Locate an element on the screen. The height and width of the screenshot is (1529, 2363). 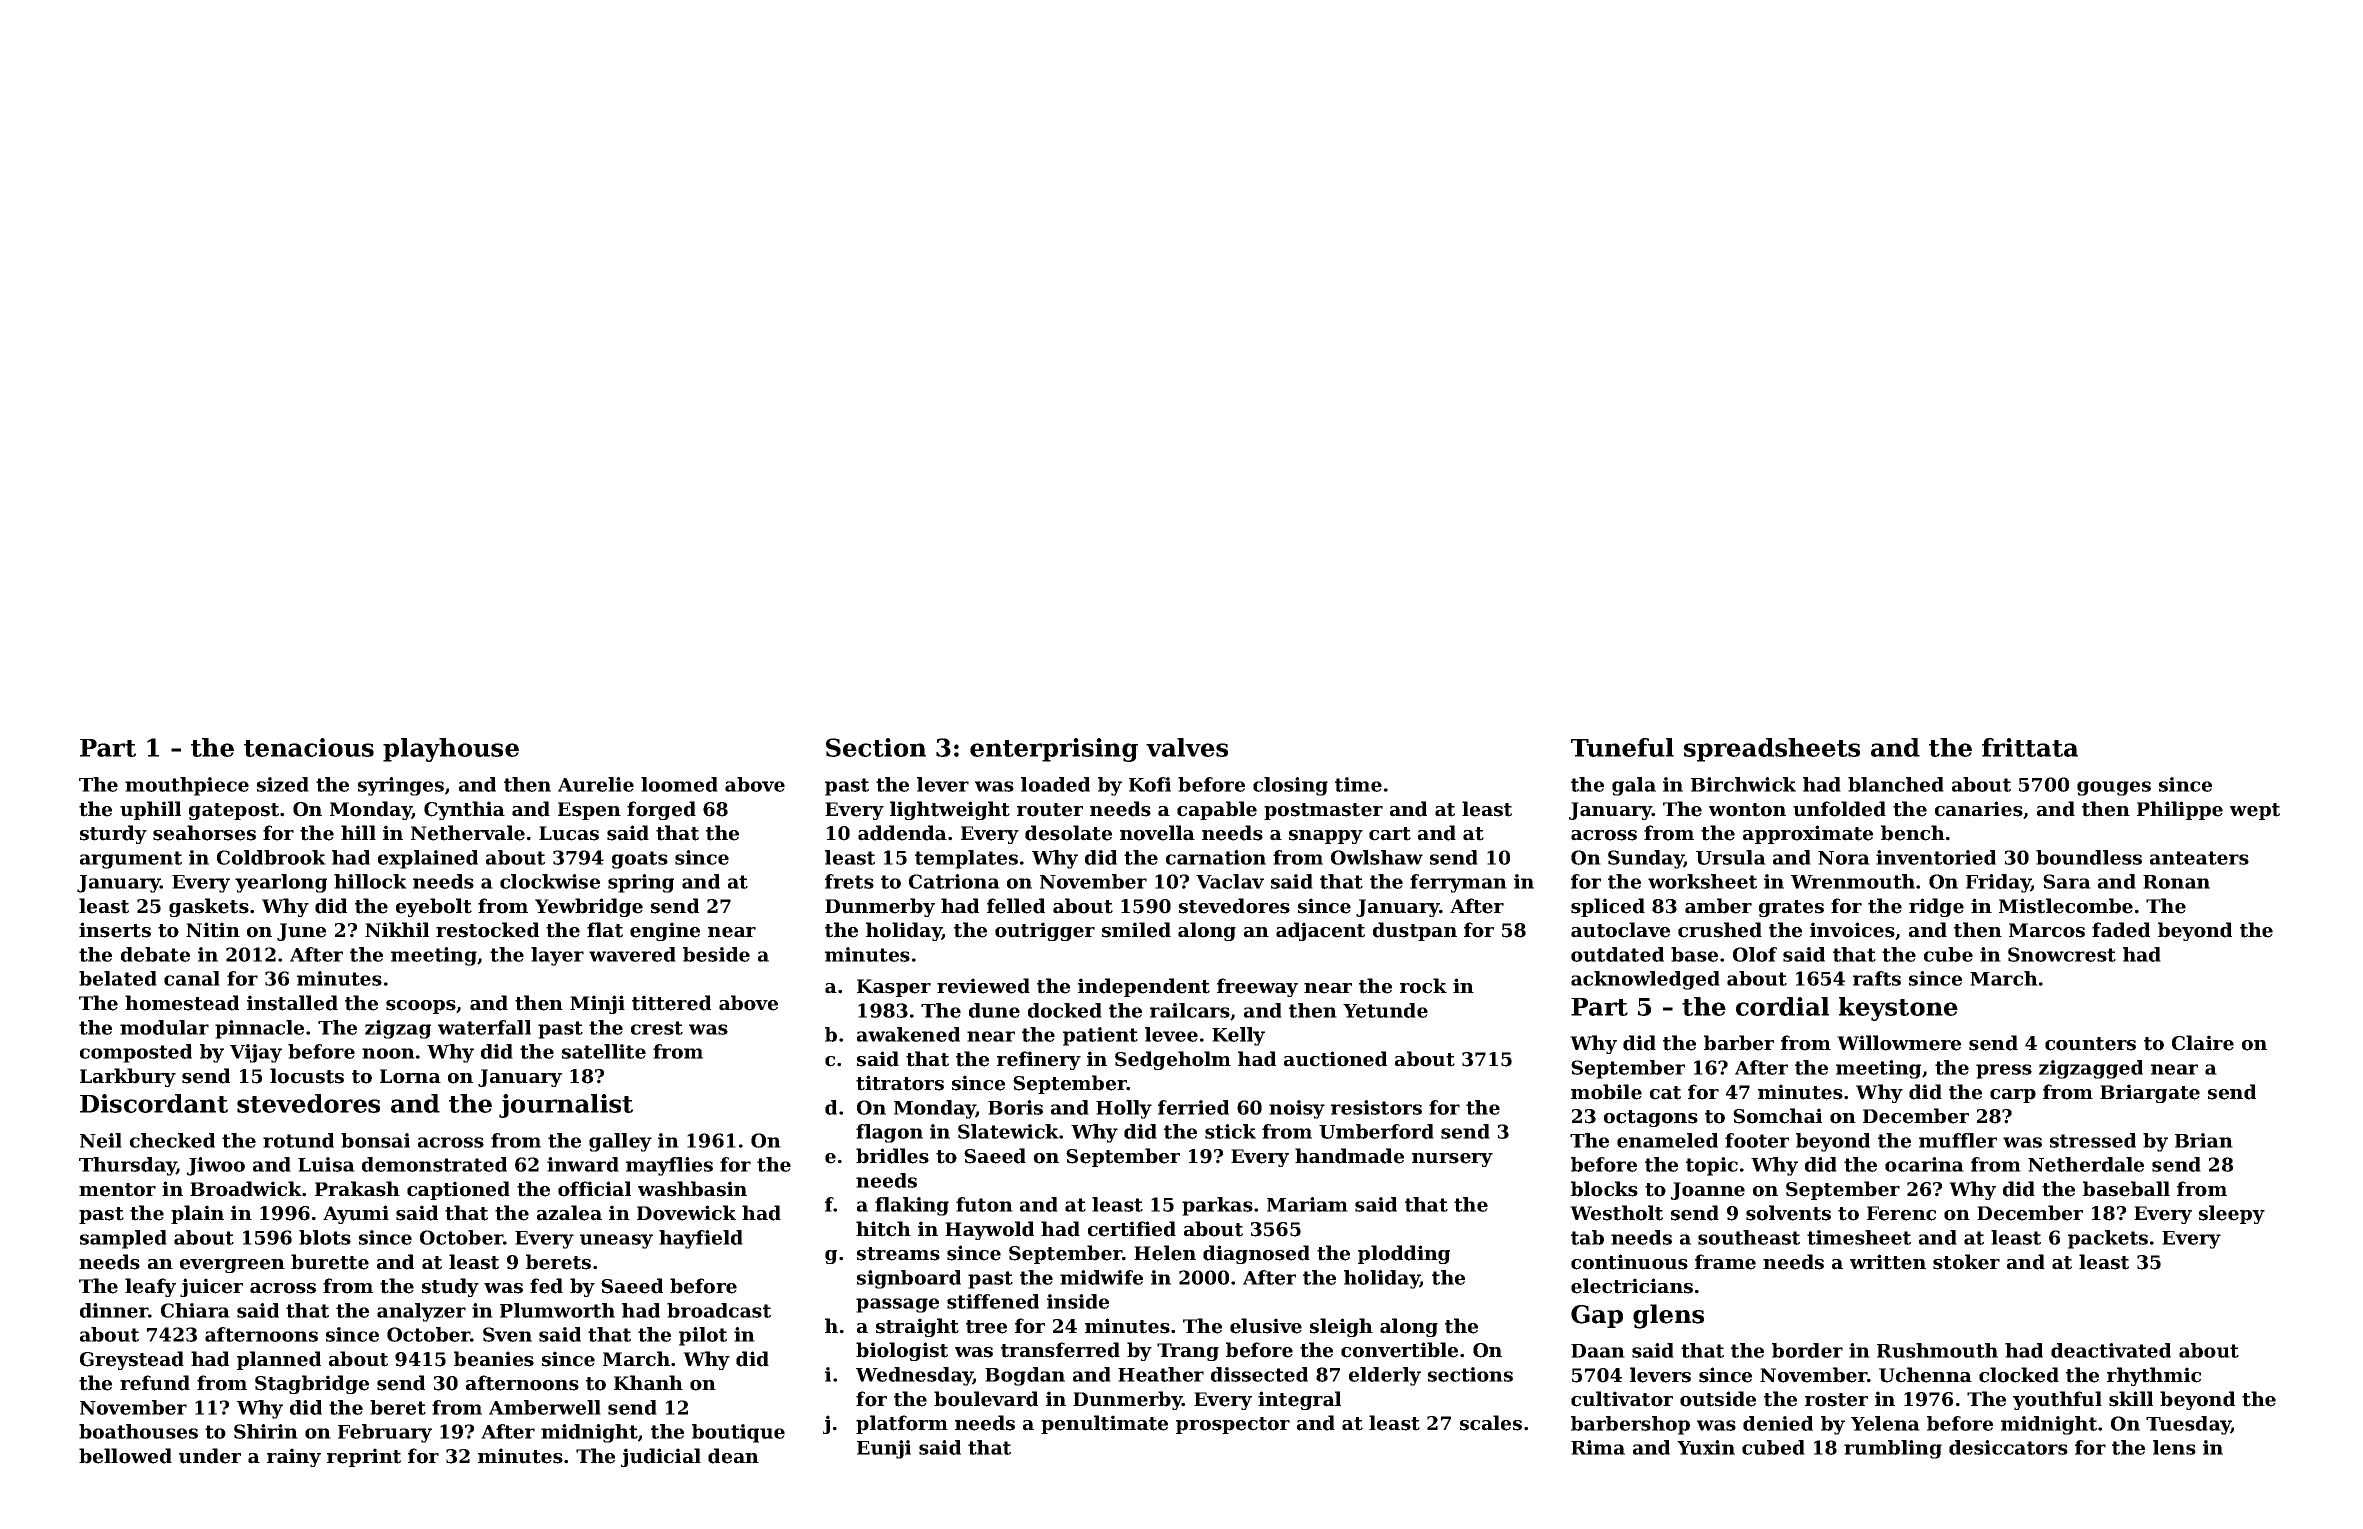
canaries is located at coordinates (1979, 809).
